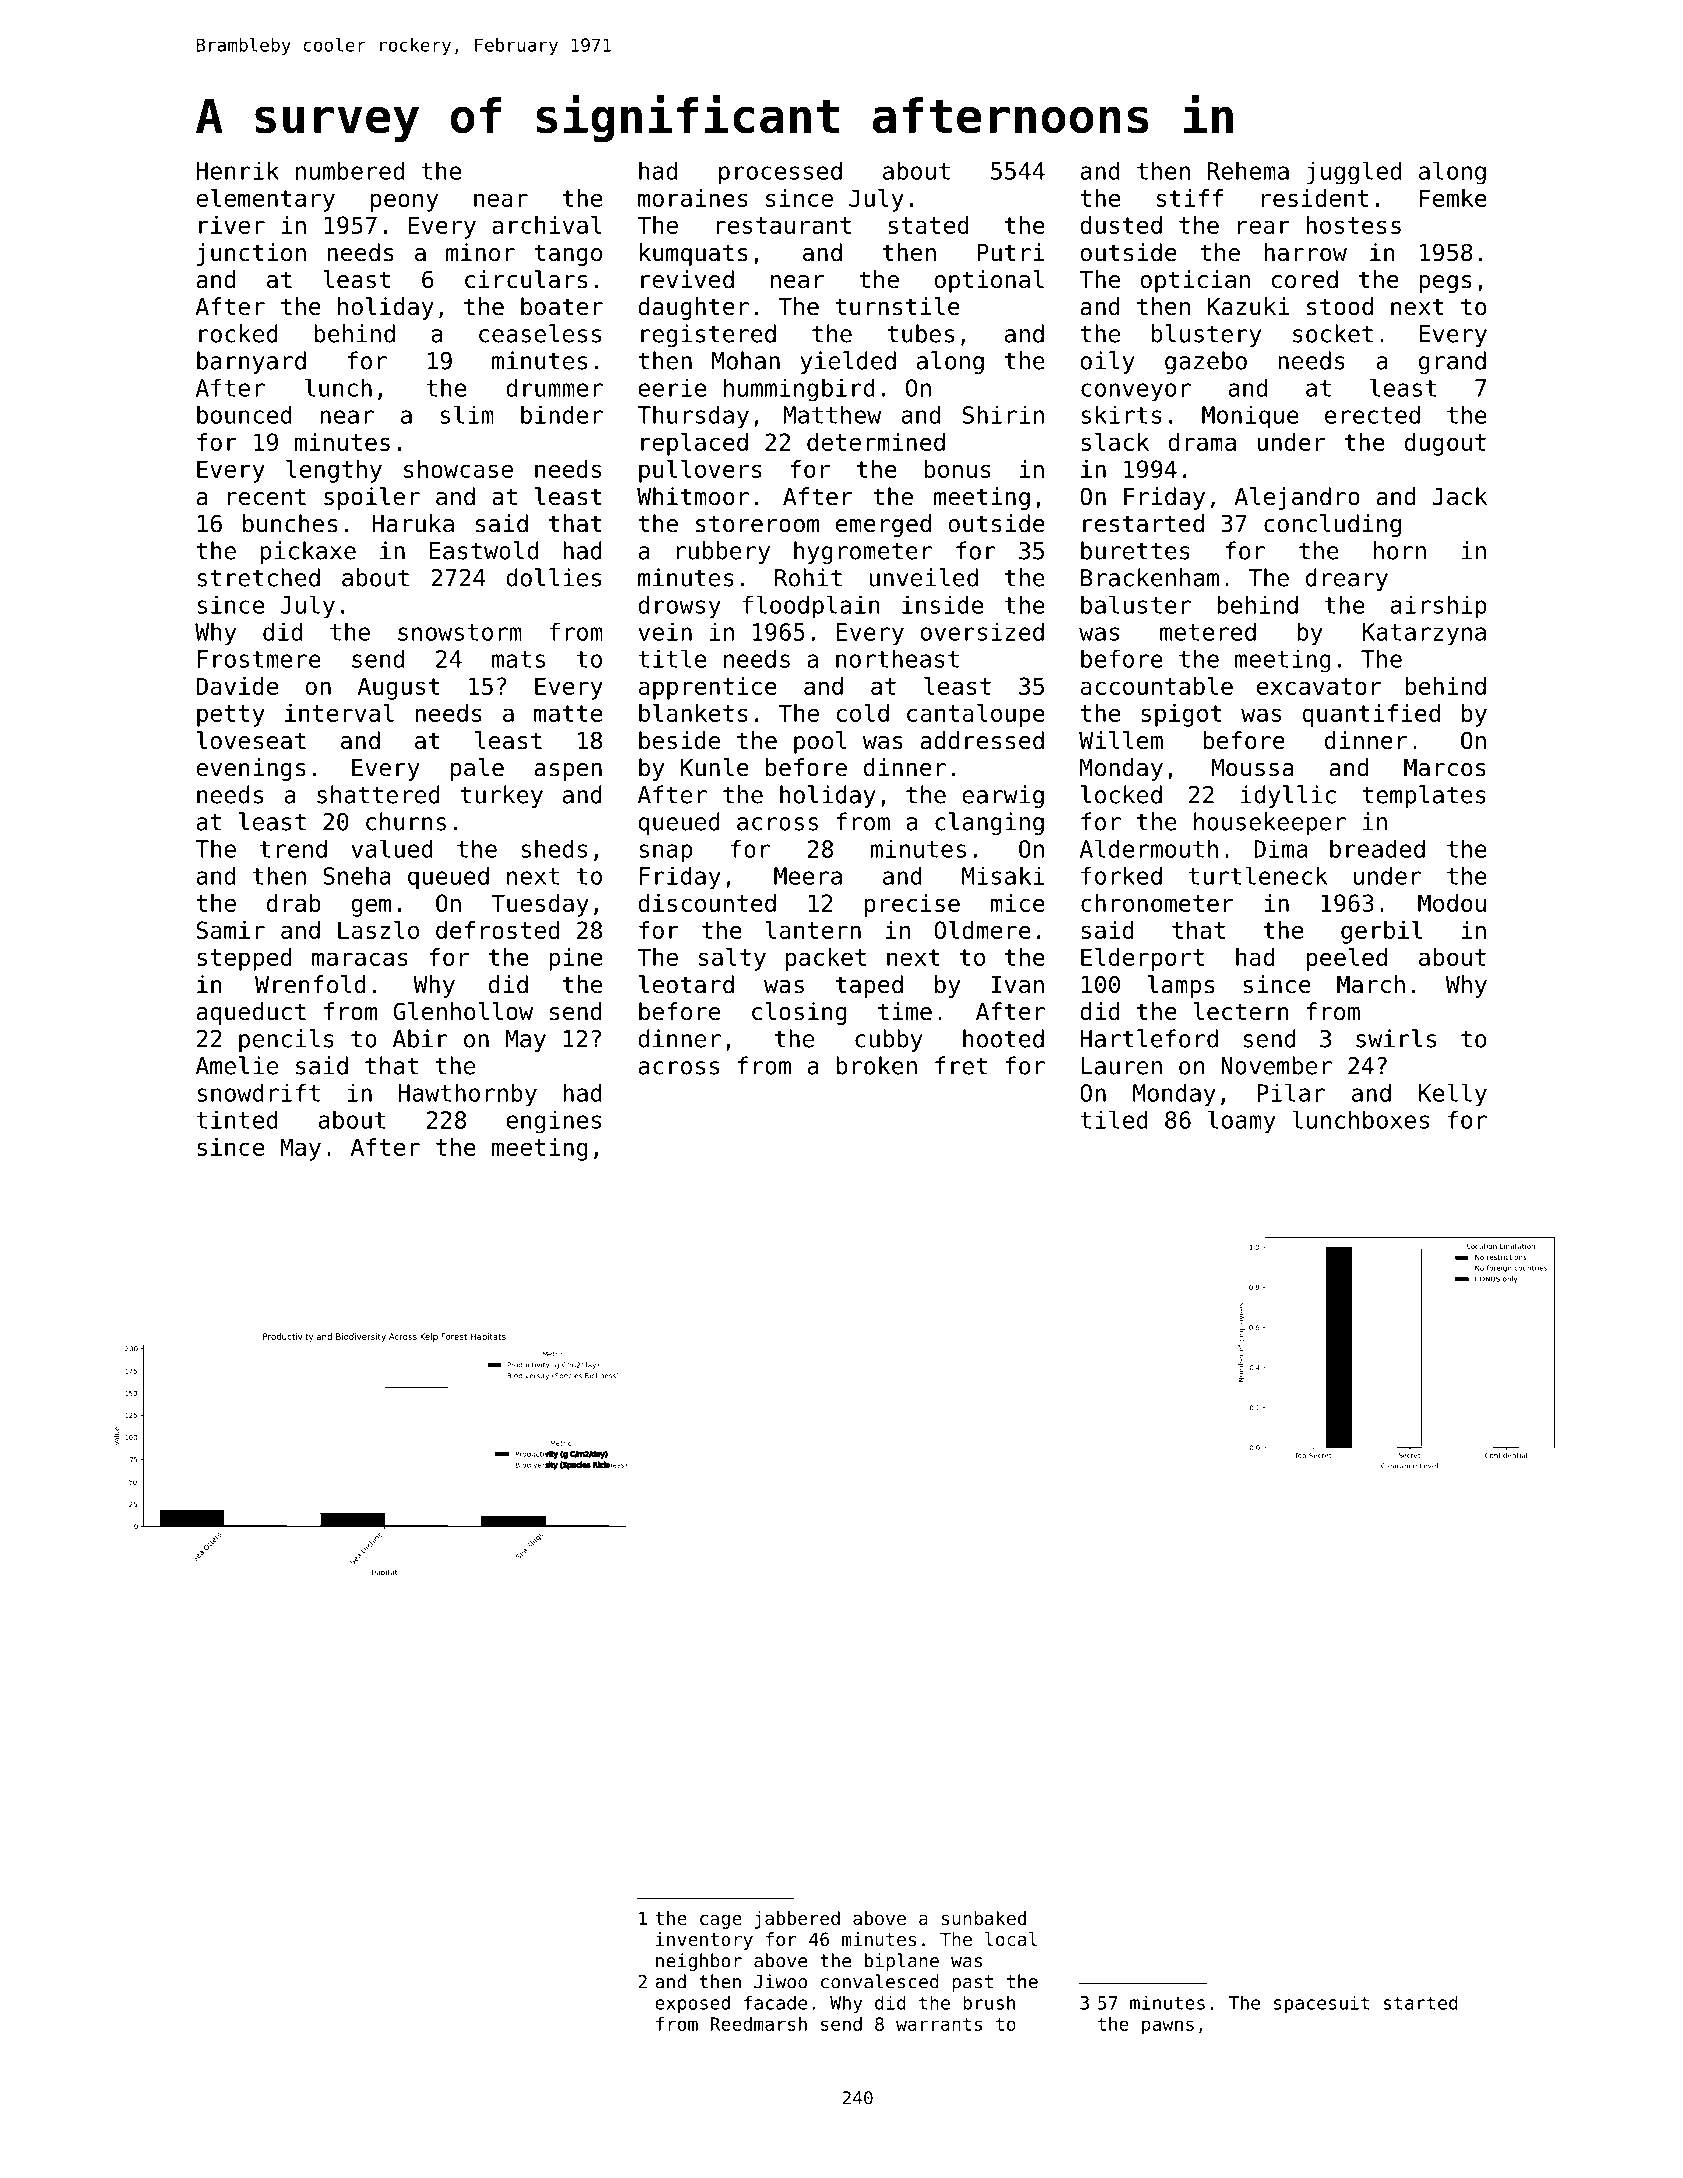 Image resolution: width=1683 pixels, height=2178 pixels. Describe the element at coordinates (244, 414) in the screenshot. I see `bounced` at that location.
